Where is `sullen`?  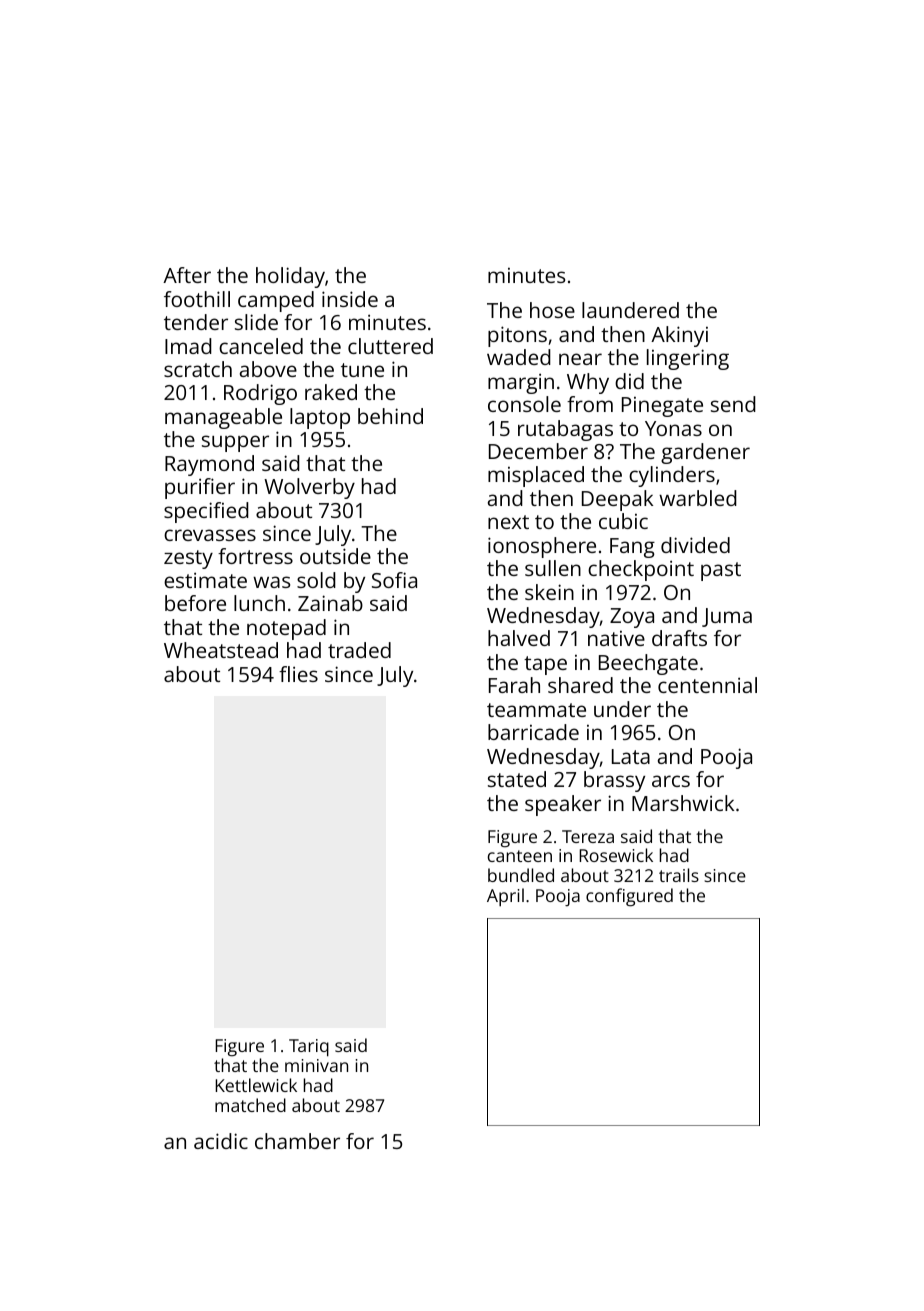
sullen is located at coordinates (553, 568).
